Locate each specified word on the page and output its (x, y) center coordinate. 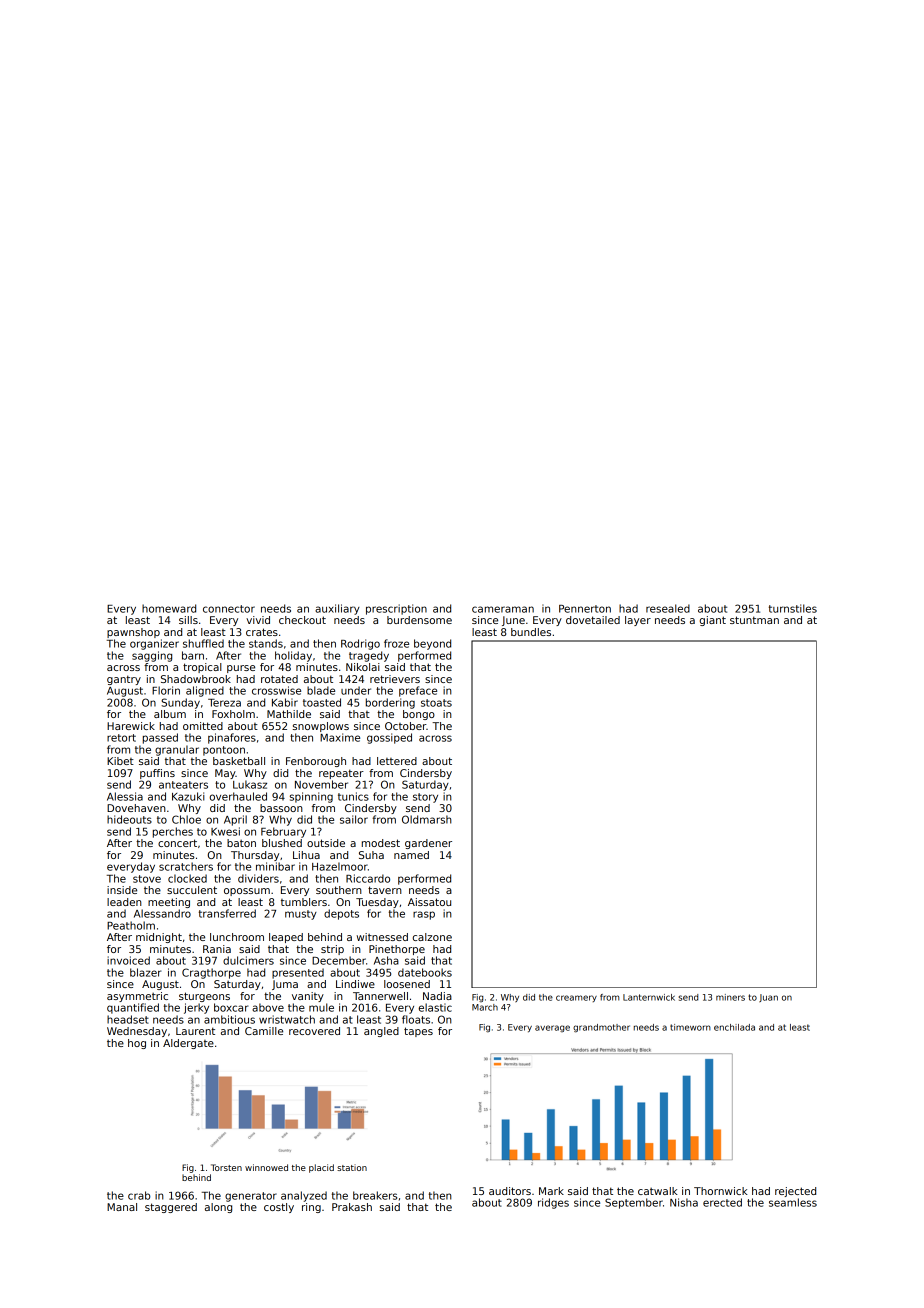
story (425, 798)
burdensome (419, 620)
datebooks (425, 972)
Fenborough (316, 762)
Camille (264, 1031)
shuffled (203, 643)
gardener (428, 844)
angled (381, 1032)
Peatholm (131, 925)
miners (730, 997)
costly (279, 1208)
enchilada (734, 1027)
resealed (668, 608)
